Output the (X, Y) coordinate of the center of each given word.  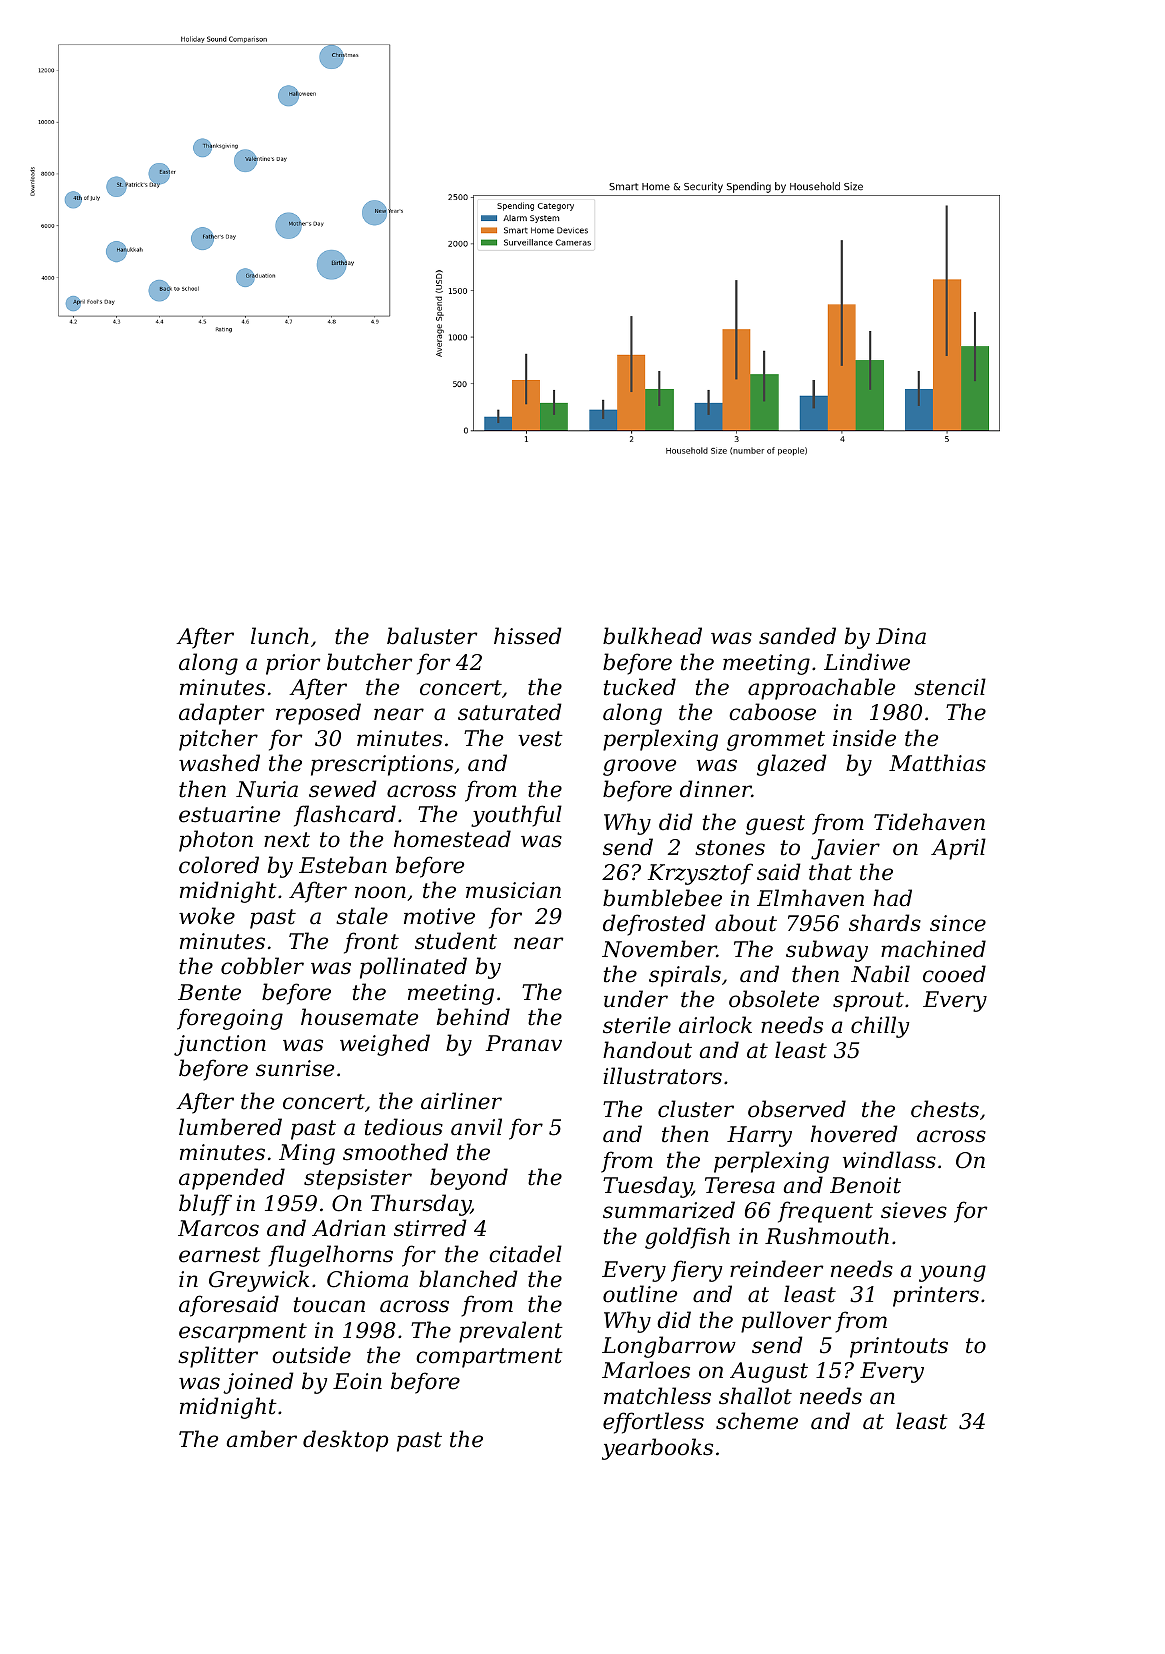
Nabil (880, 974)
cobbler (262, 966)
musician (513, 890)
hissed (528, 636)
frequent (825, 1212)
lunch (280, 636)
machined (933, 949)
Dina (901, 636)
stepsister (358, 1179)
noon (380, 892)
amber (262, 1439)
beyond (469, 1179)
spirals (685, 976)
